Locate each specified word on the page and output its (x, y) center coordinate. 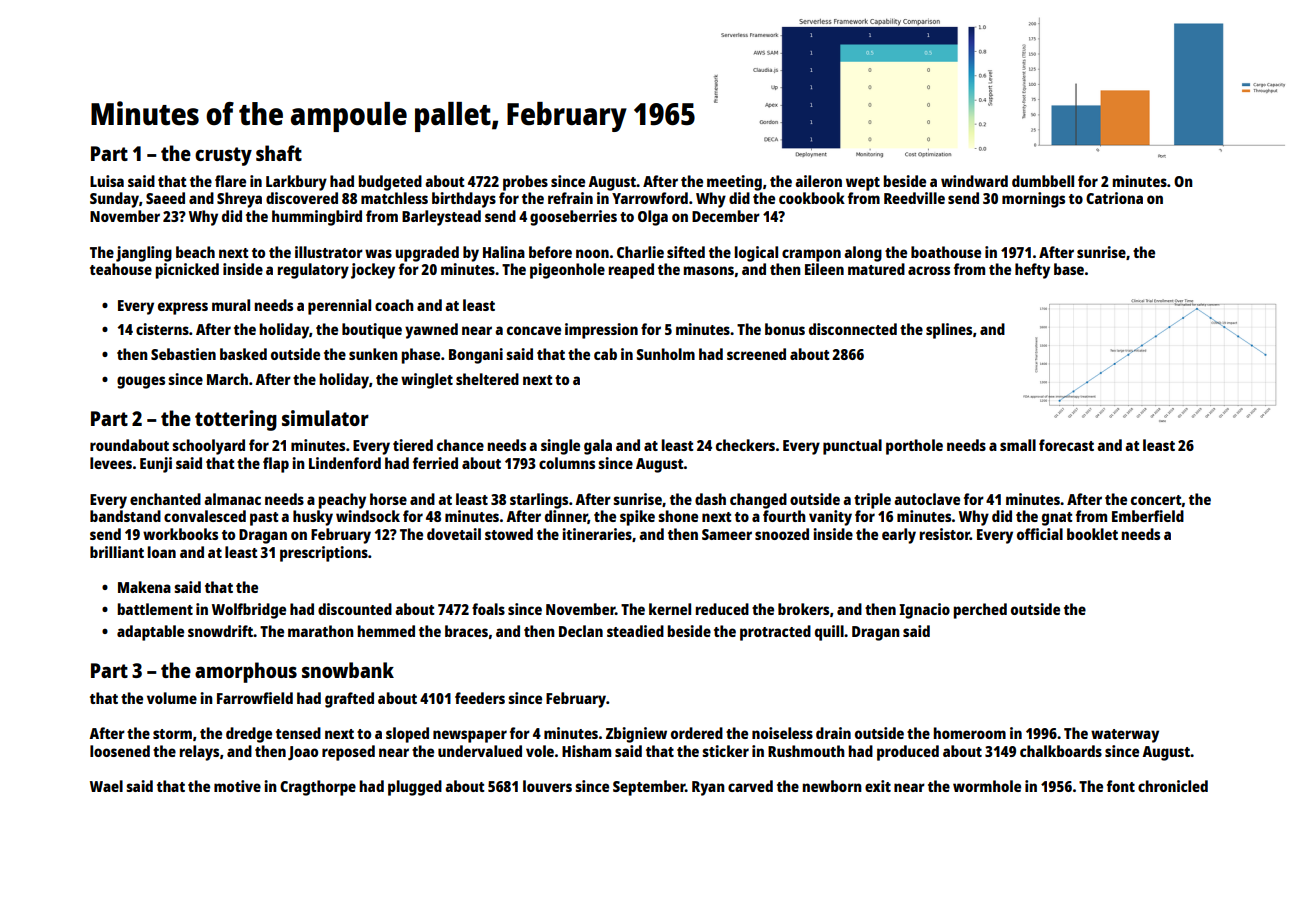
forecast (1066, 445)
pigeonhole (567, 271)
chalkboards (1061, 751)
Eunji (156, 465)
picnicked (187, 271)
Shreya (239, 200)
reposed (348, 753)
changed (758, 501)
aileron (818, 181)
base (1069, 269)
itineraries (597, 534)
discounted (355, 609)
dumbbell (1043, 181)
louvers (547, 786)
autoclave (927, 499)
